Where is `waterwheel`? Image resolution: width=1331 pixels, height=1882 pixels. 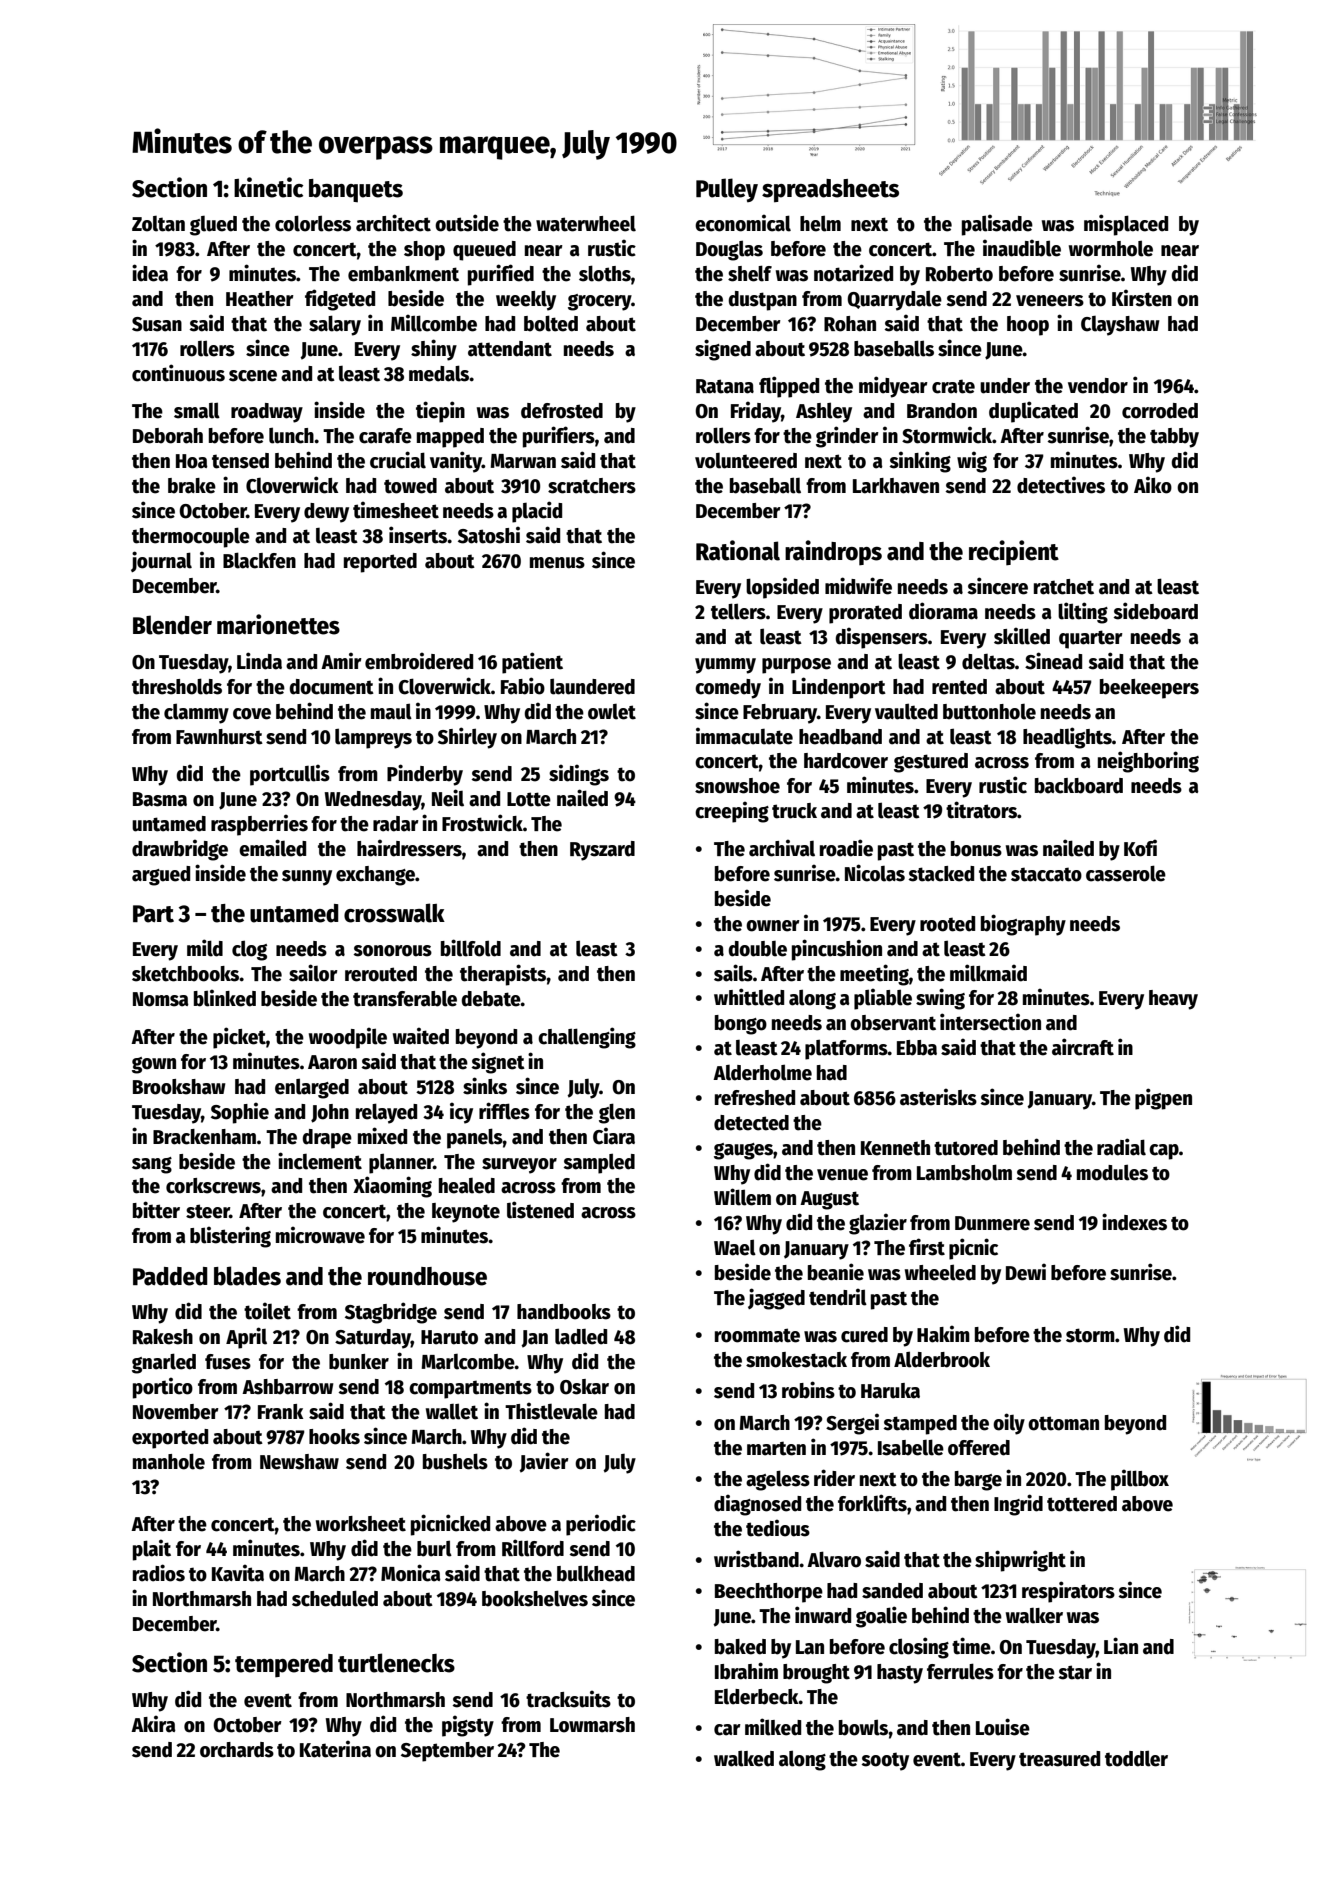 waterwheel is located at coordinates (586, 223).
